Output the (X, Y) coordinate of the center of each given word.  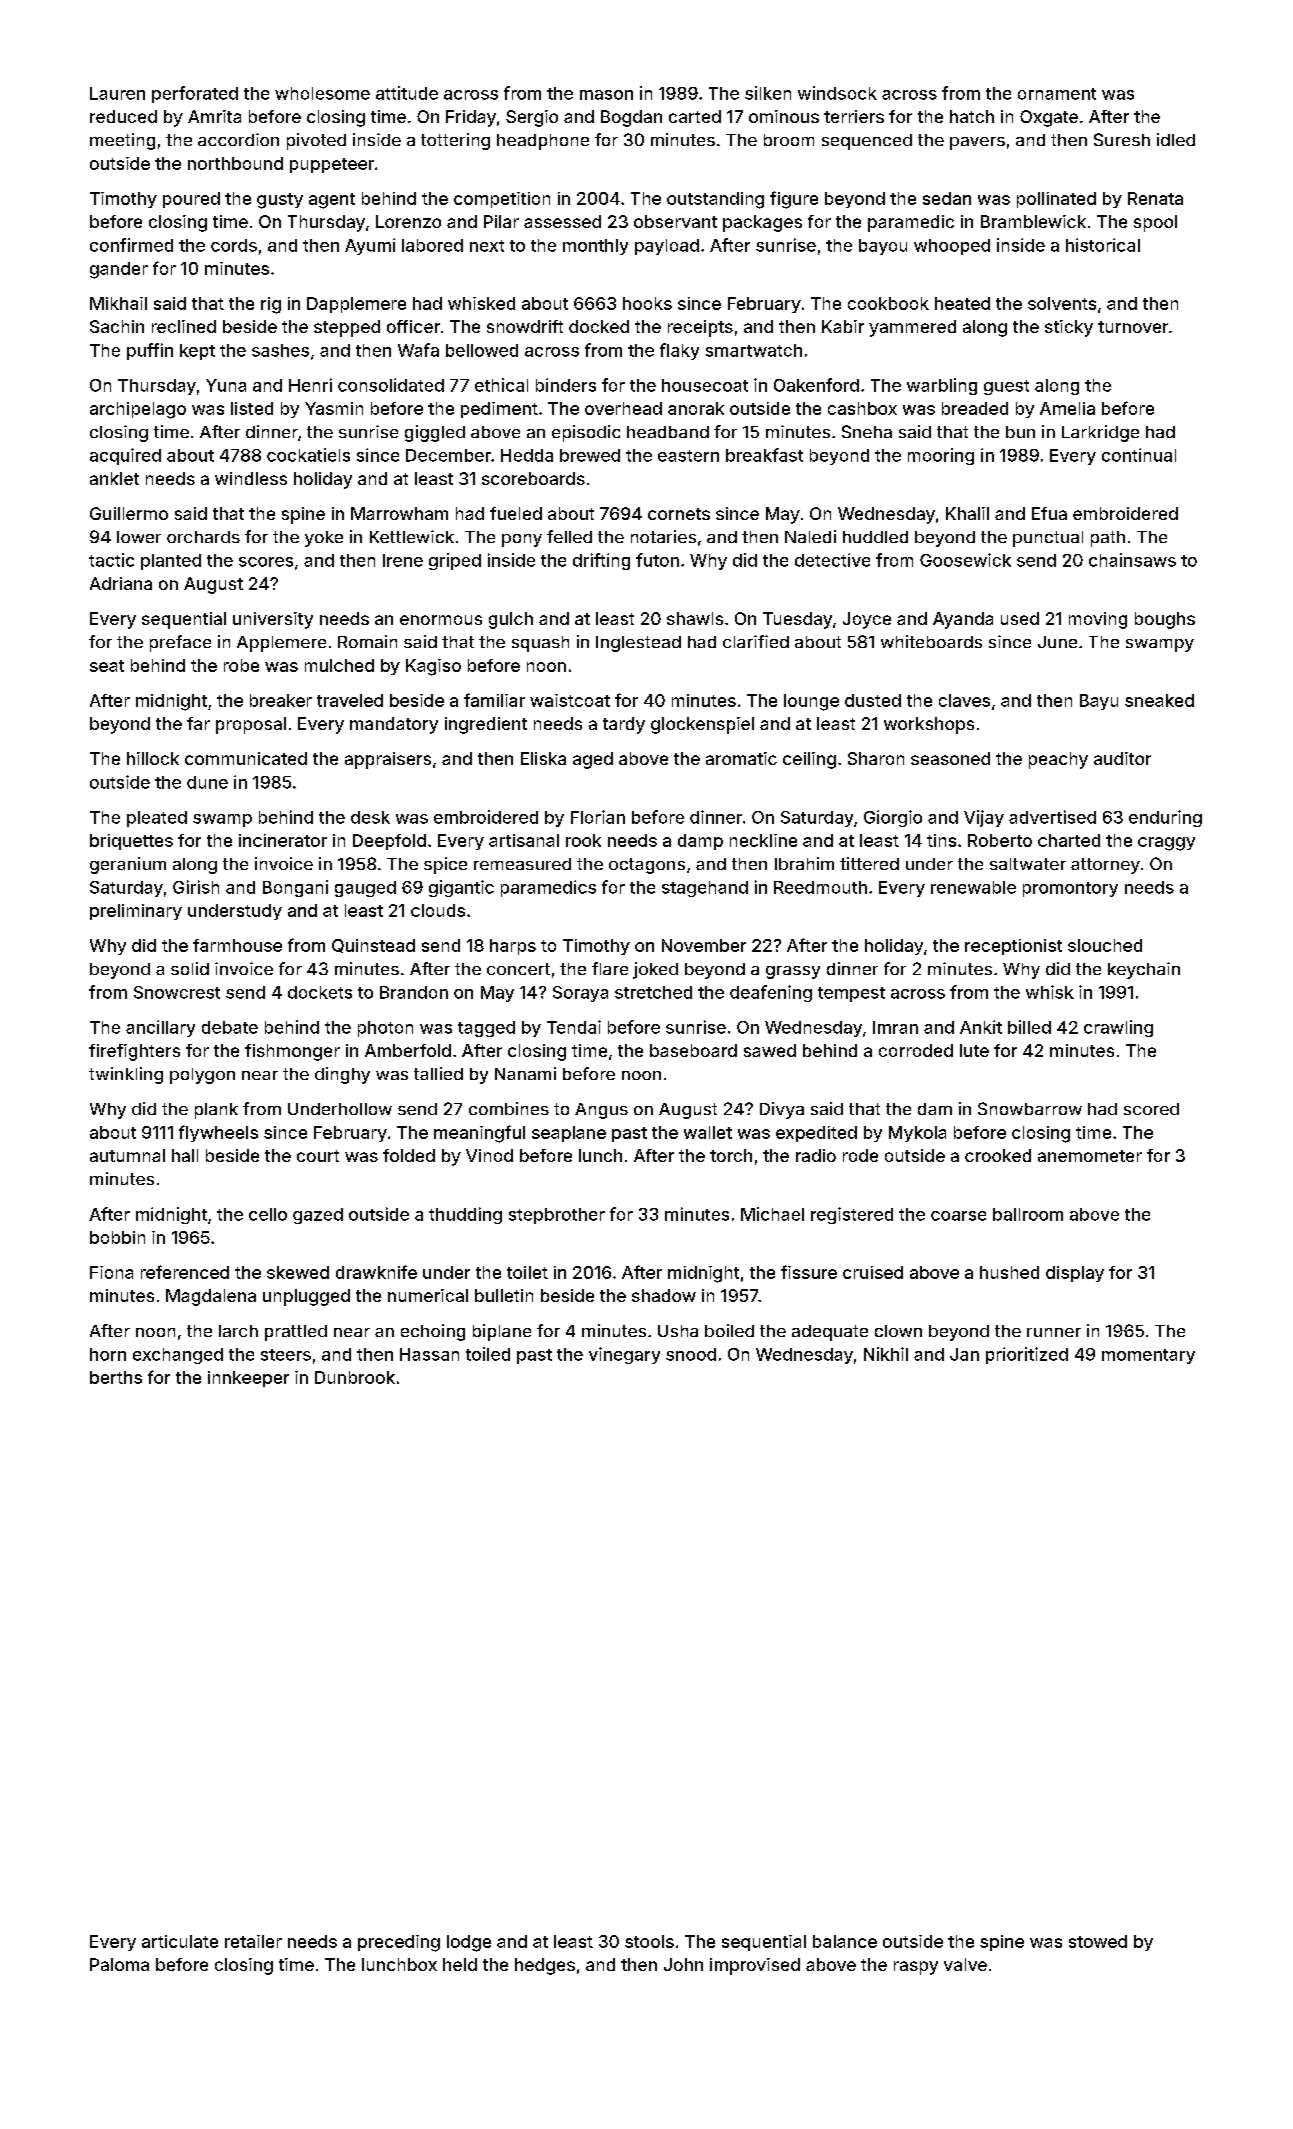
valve (965, 1964)
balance (845, 1941)
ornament (1057, 94)
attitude (407, 93)
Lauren (117, 93)
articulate (180, 1941)
